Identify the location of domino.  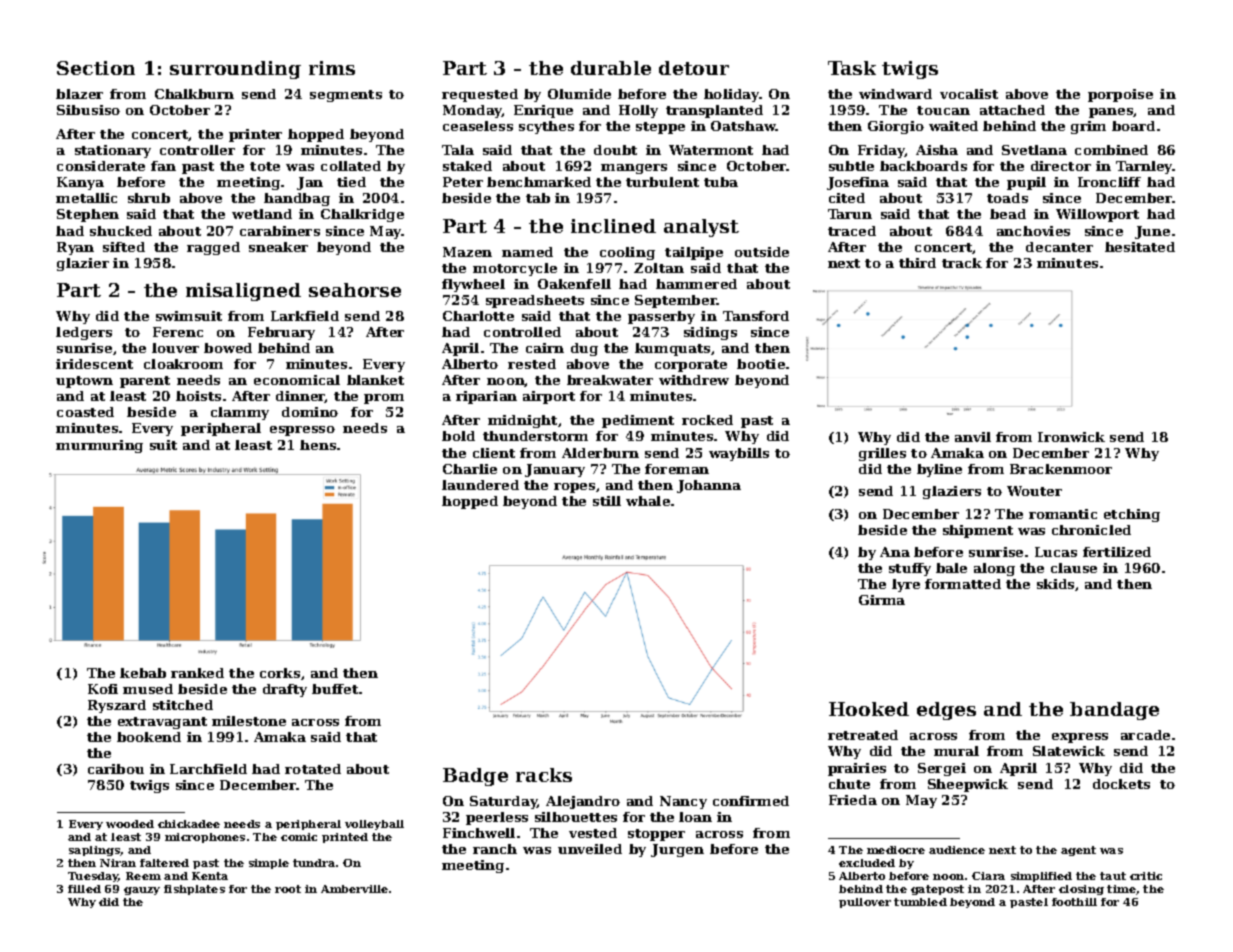
(310, 412).
